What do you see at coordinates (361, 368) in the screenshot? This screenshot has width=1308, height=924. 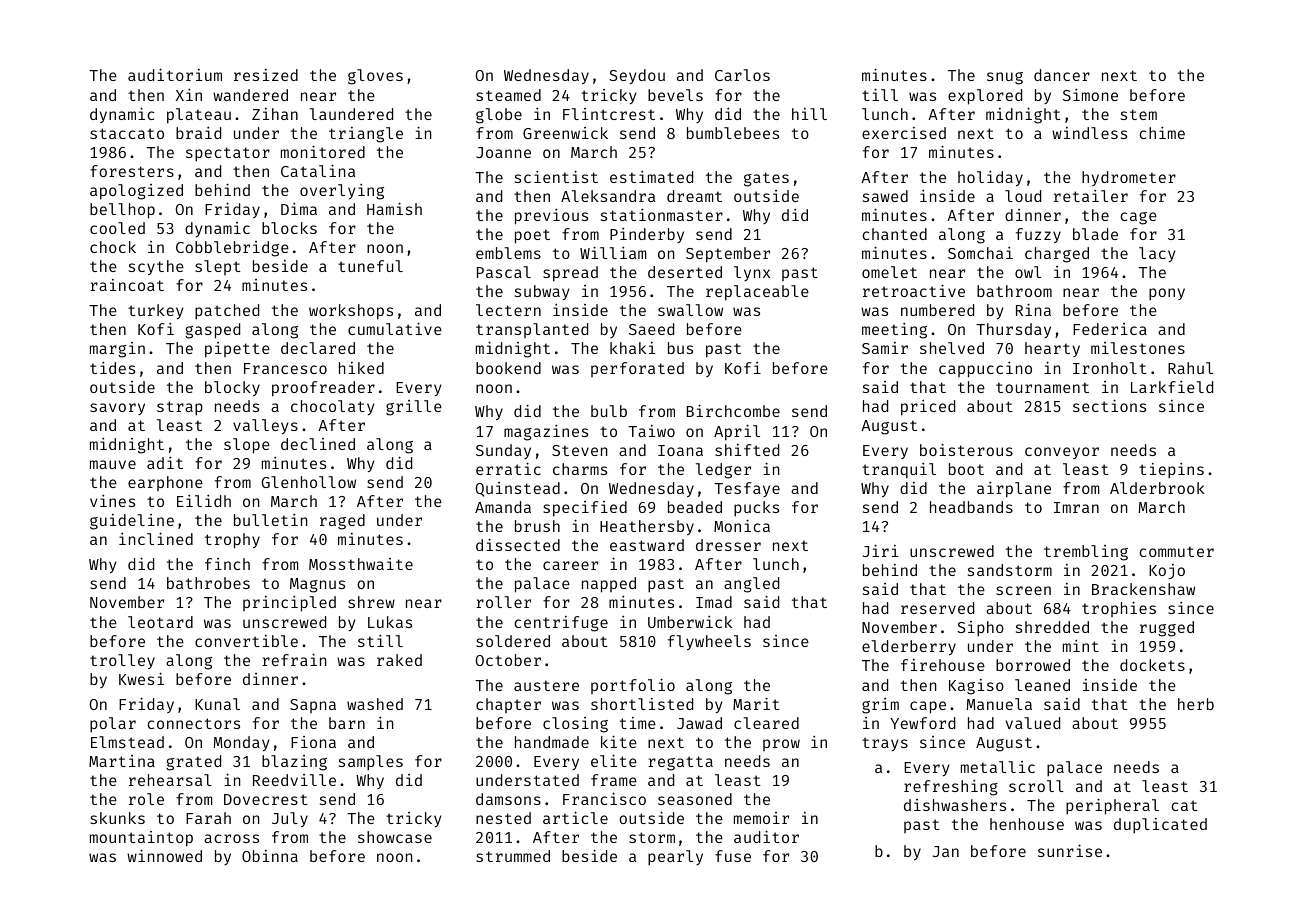 I see `hiked` at bounding box center [361, 368].
